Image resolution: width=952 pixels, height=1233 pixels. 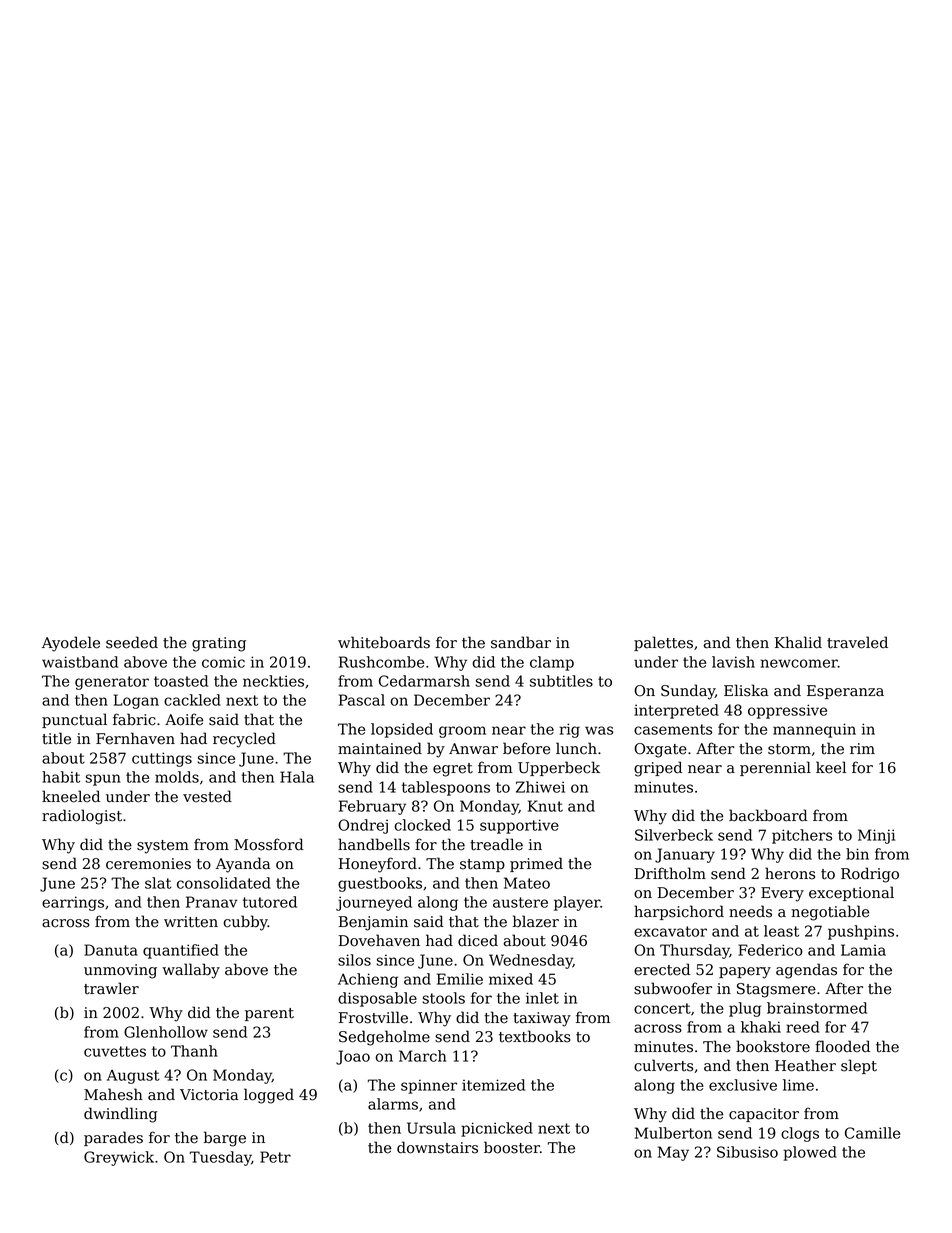 I want to click on Greywick, so click(x=119, y=1158).
